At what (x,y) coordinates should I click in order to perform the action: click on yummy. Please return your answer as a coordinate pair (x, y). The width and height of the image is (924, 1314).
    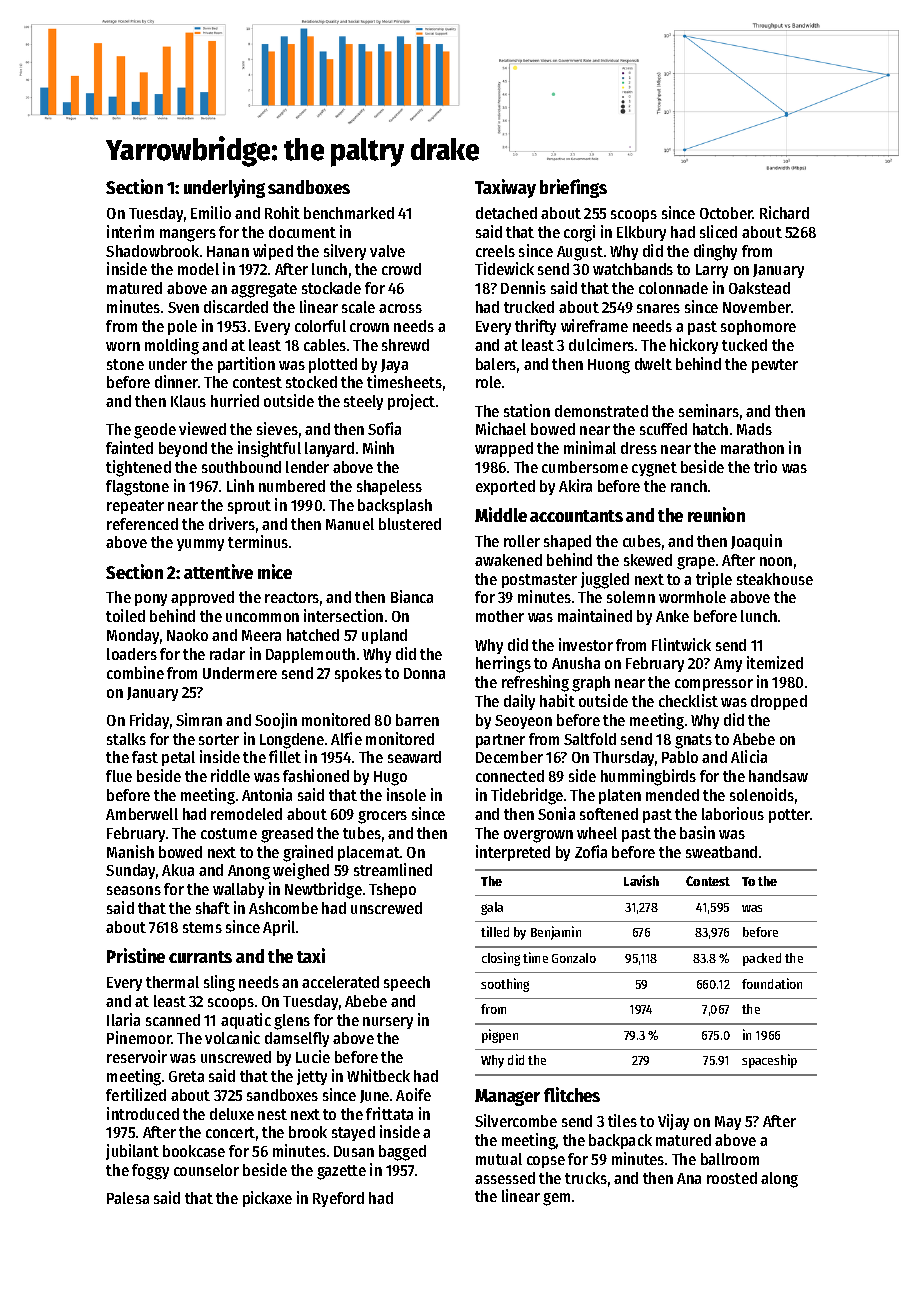
    Looking at the image, I should click on (200, 545).
